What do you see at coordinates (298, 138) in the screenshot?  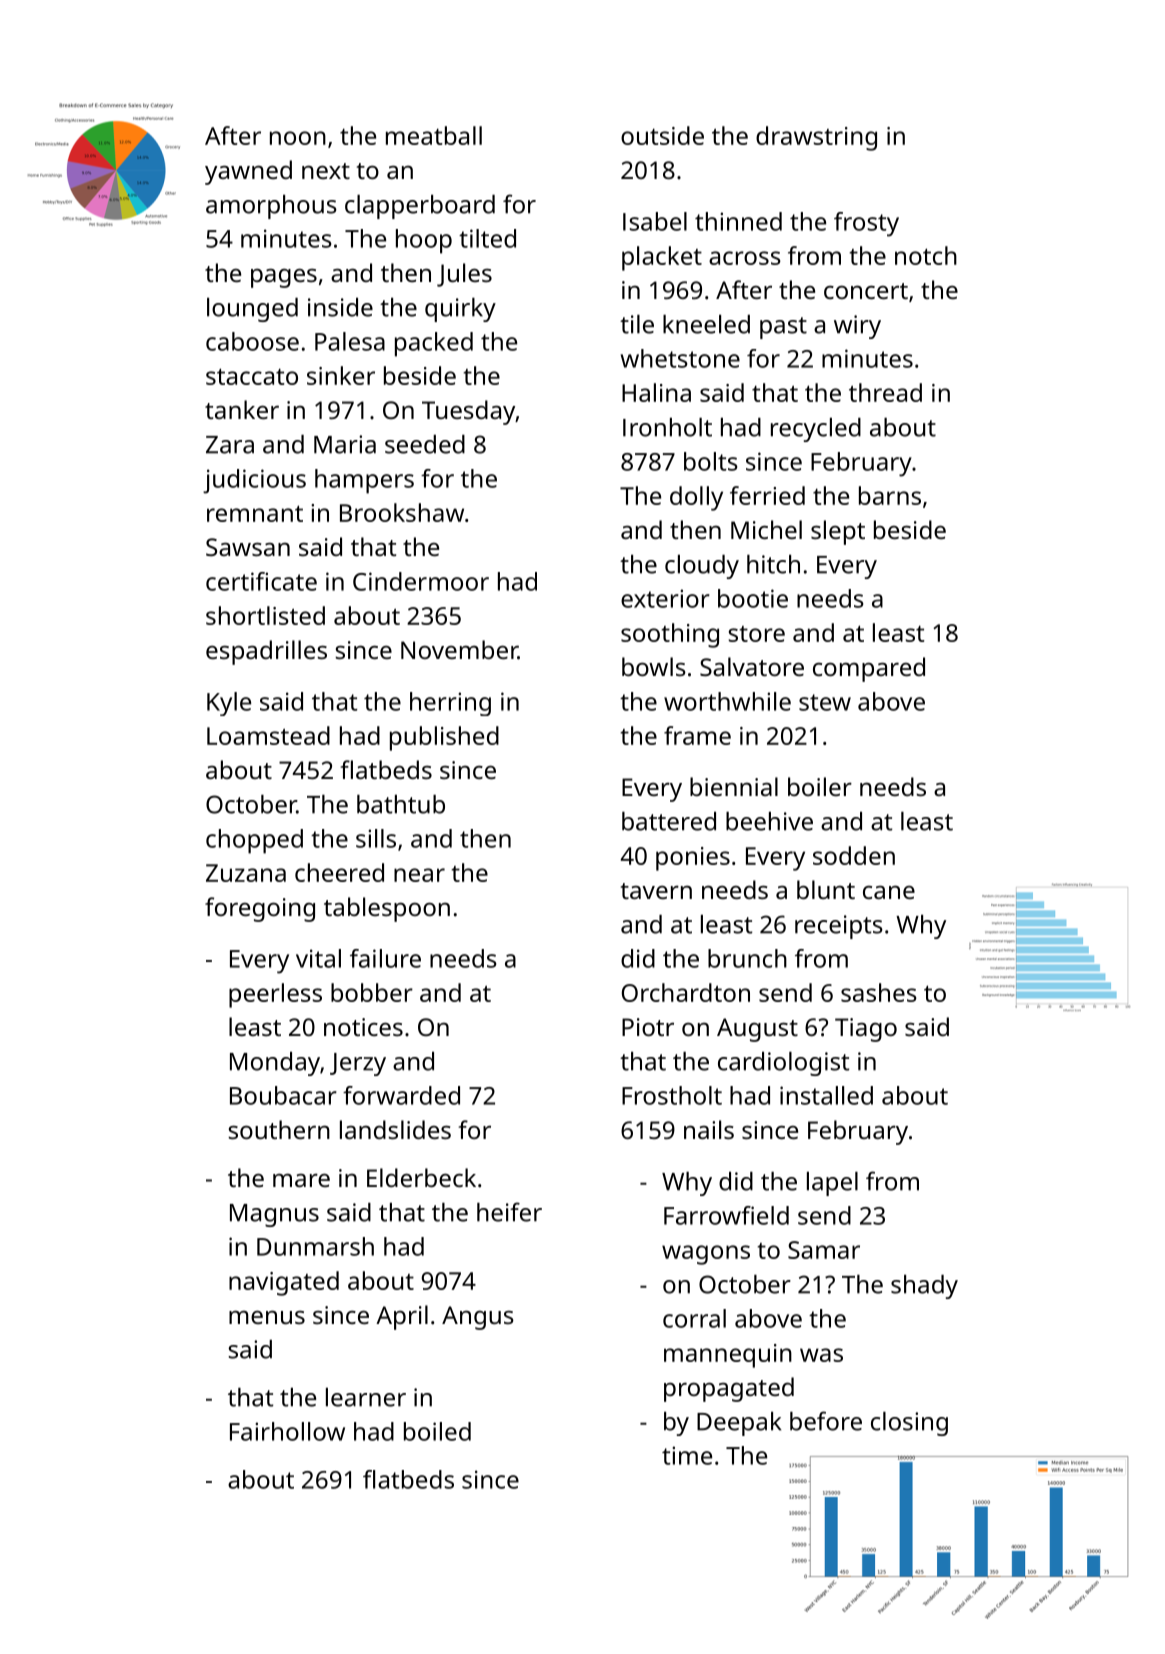 I see `noon` at bounding box center [298, 138].
